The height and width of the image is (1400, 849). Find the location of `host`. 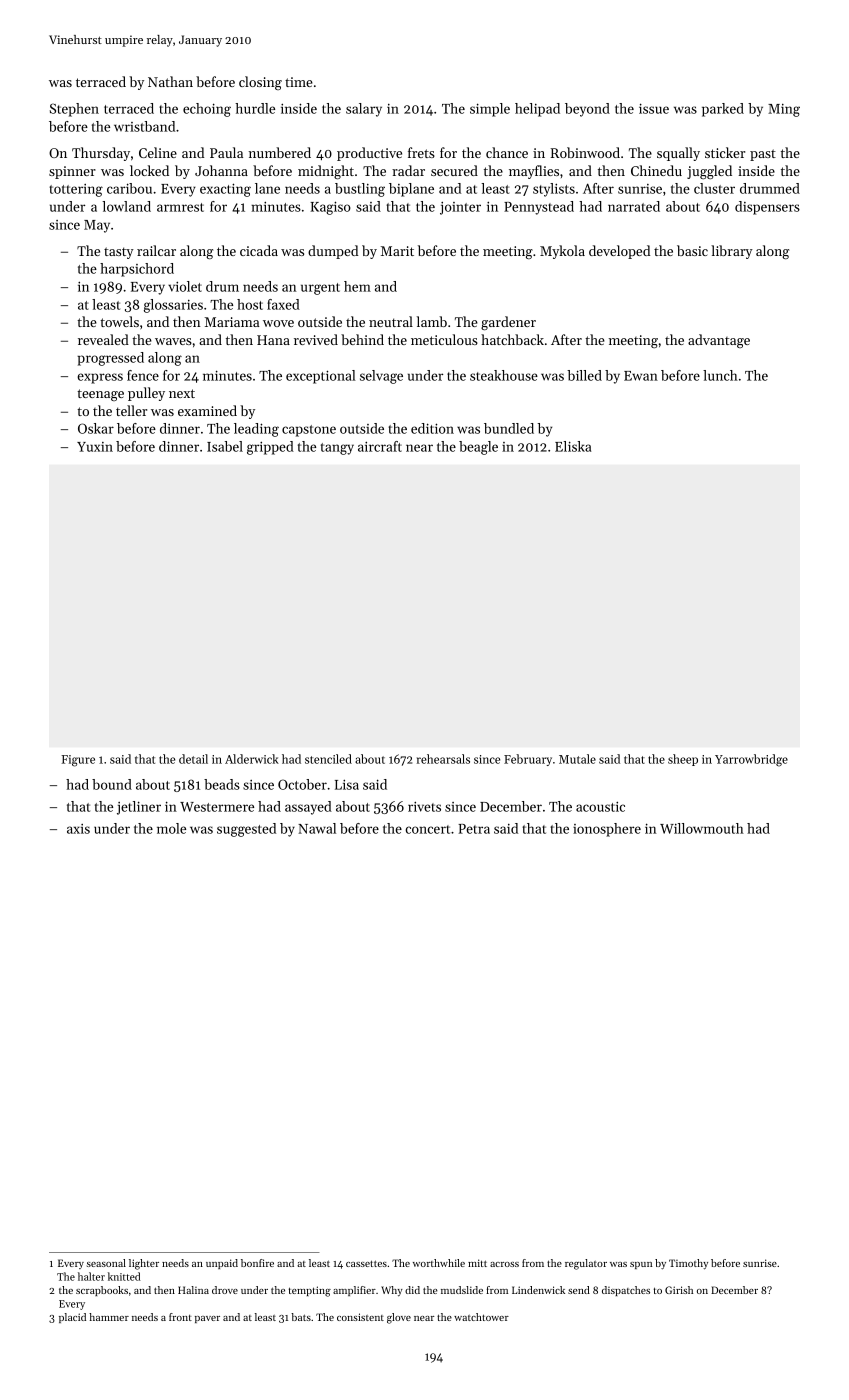

host is located at coordinates (250, 304).
